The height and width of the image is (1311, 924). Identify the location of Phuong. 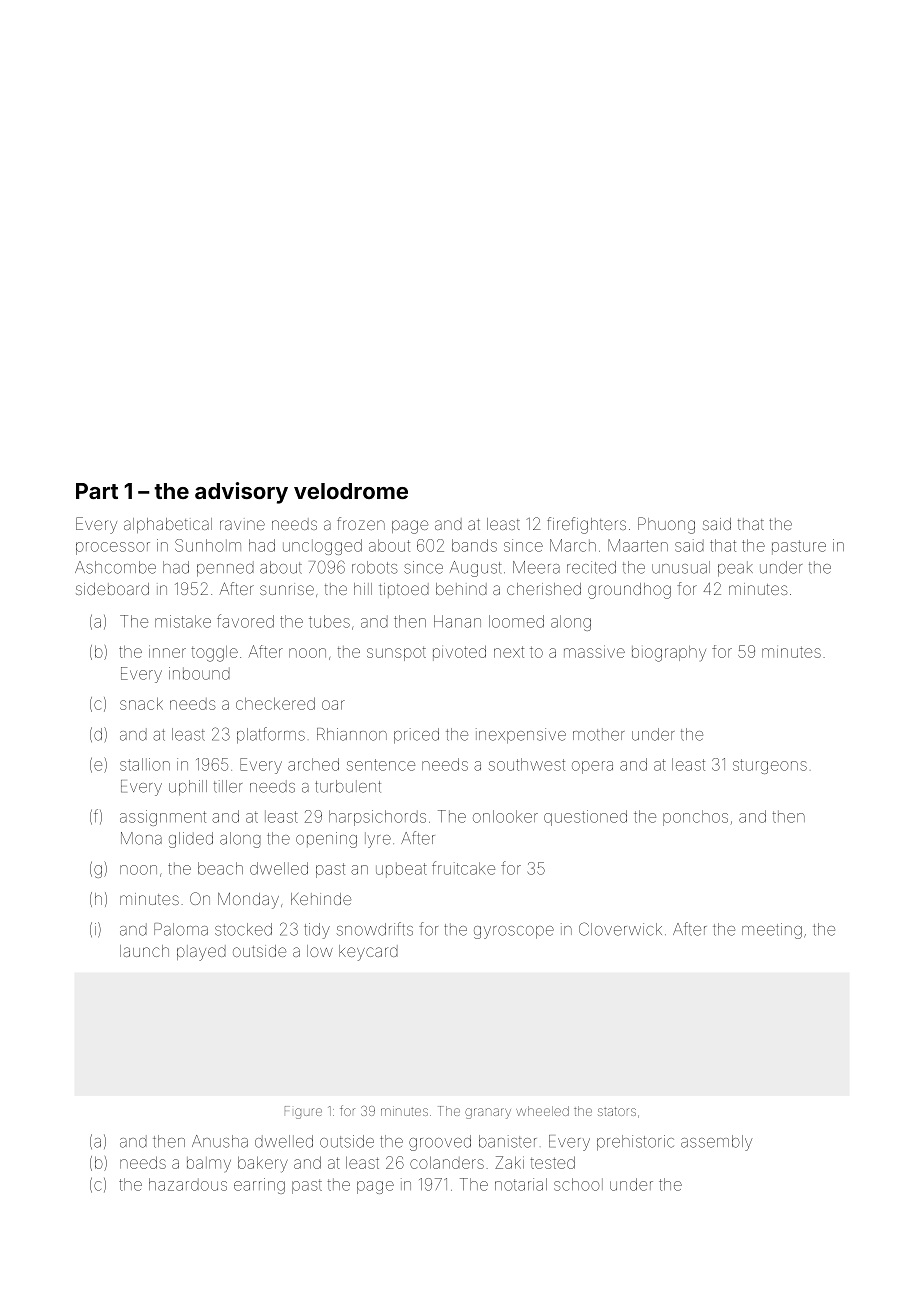
(666, 525).
